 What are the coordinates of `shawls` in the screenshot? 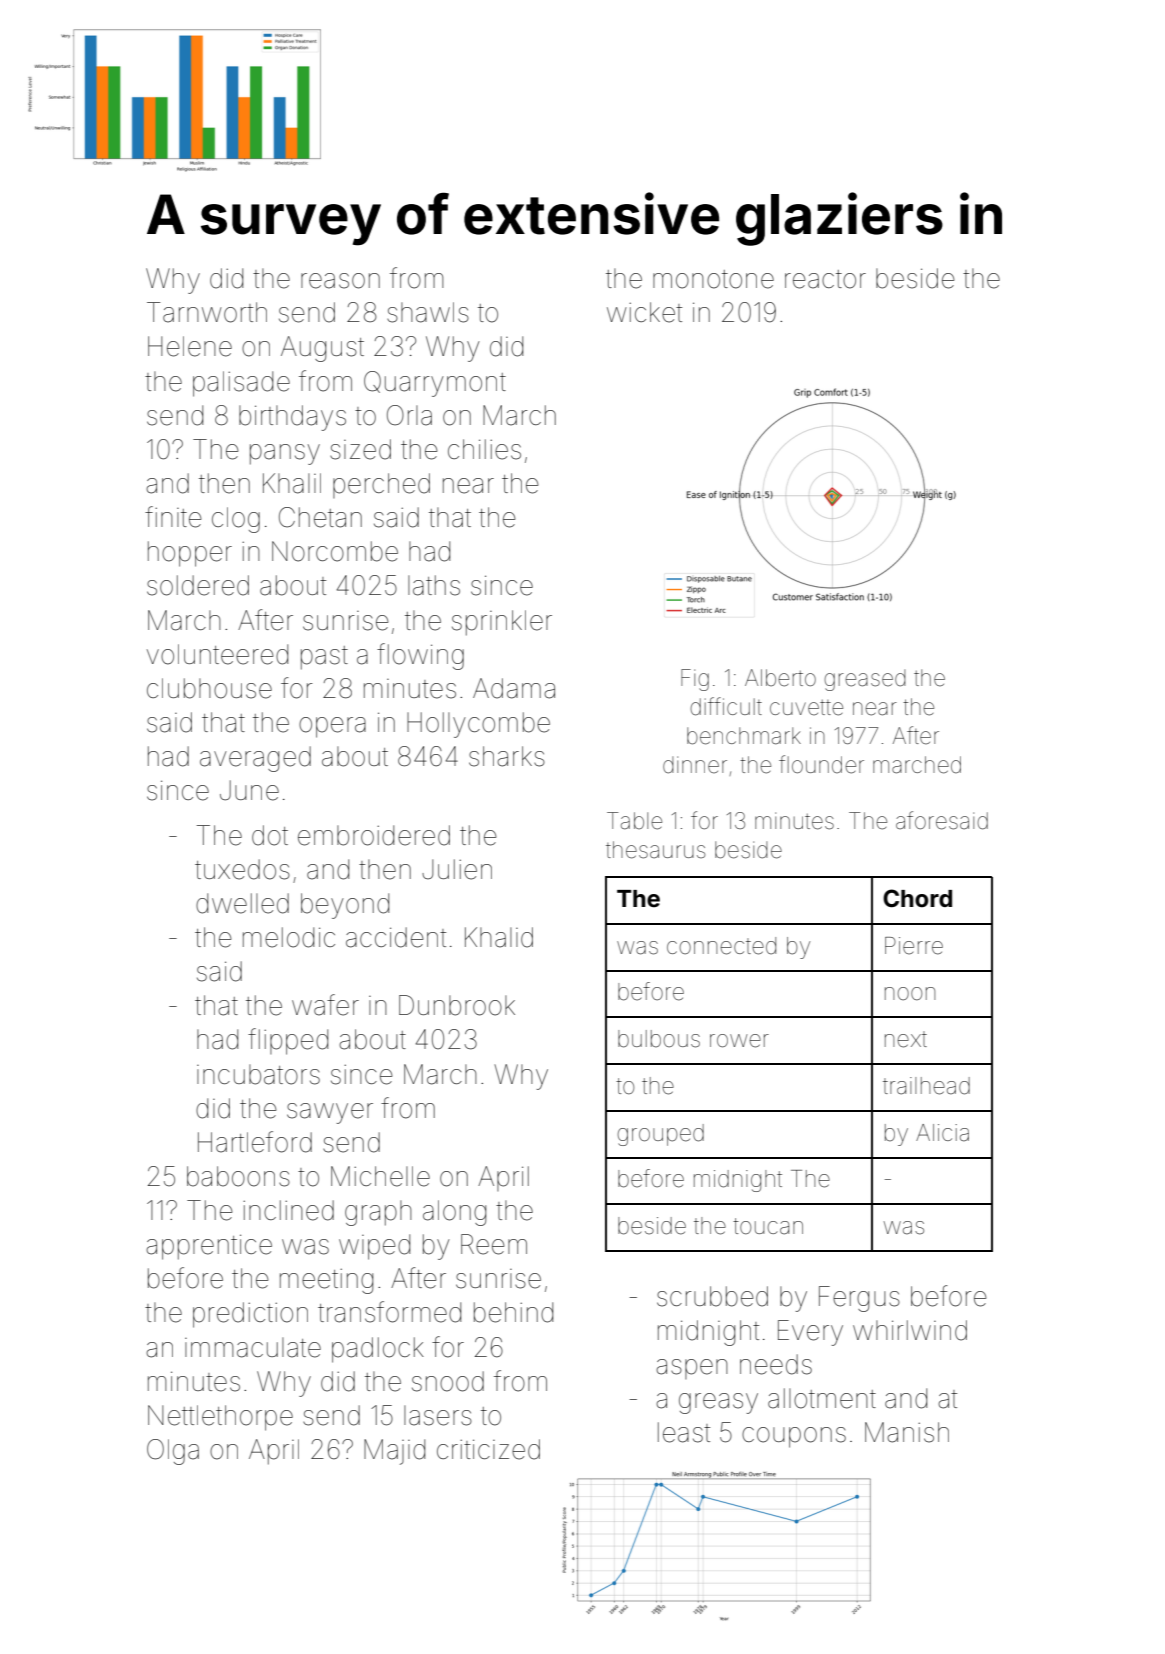 It's located at (428, 312).
